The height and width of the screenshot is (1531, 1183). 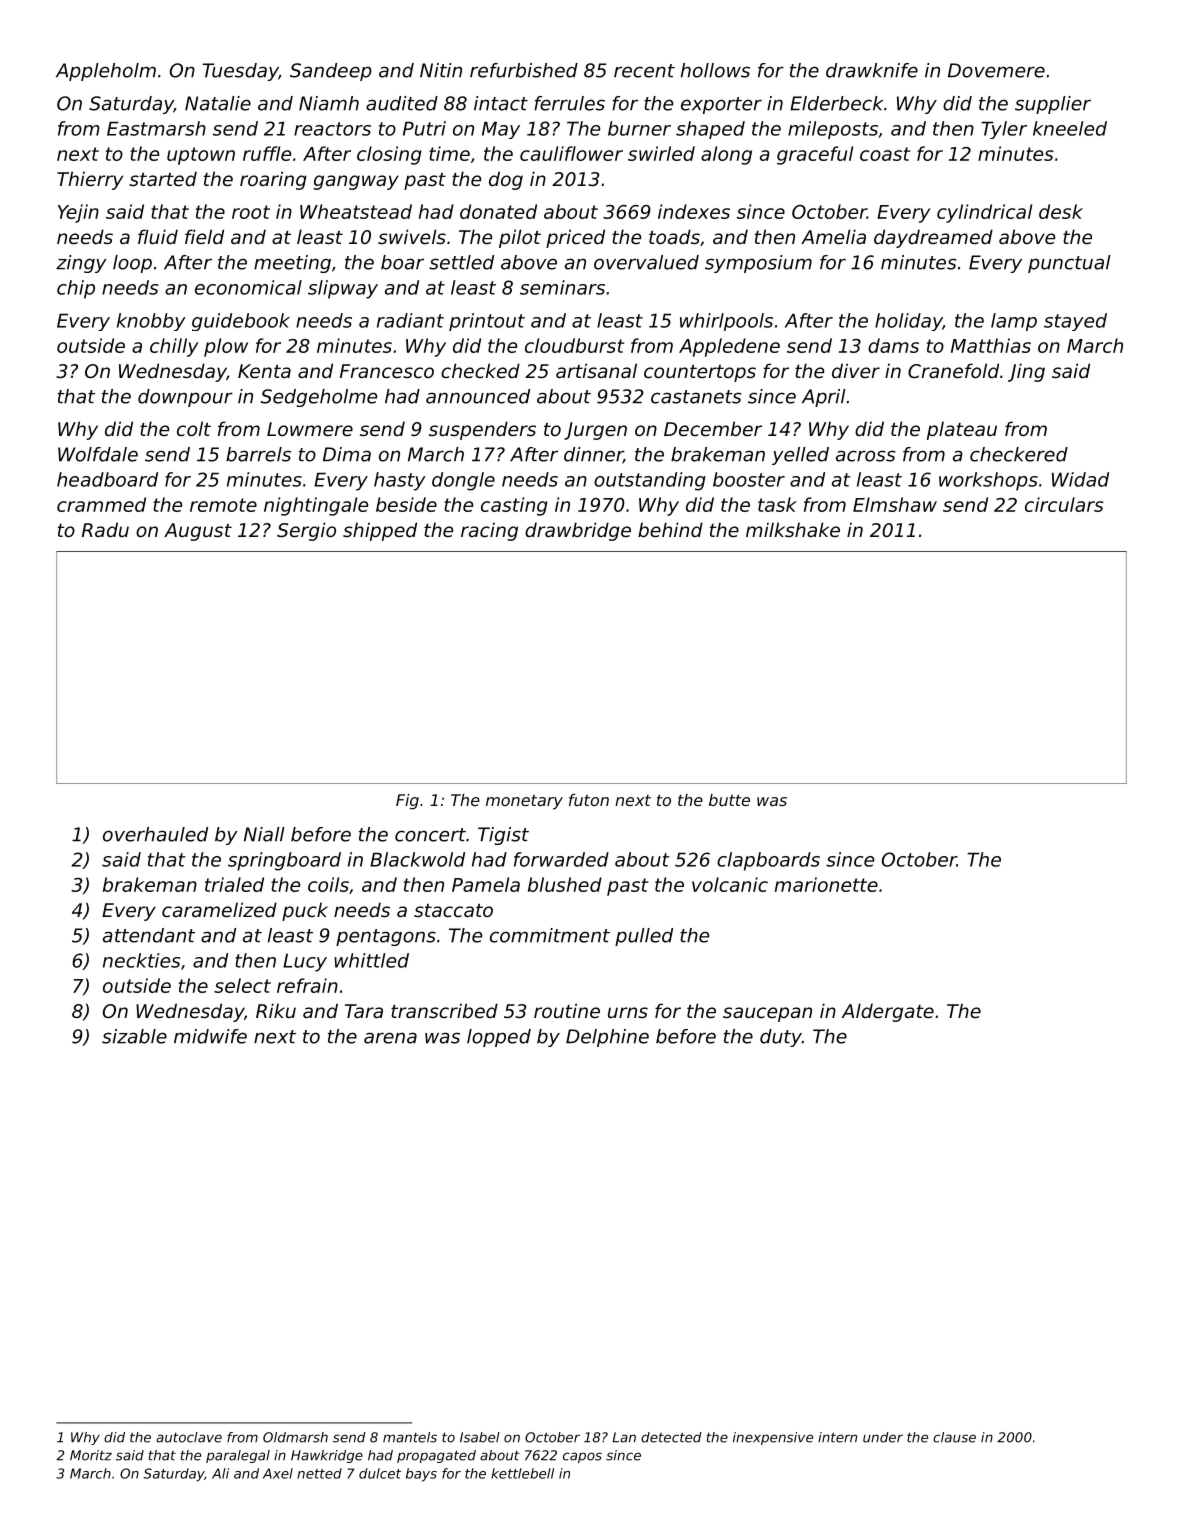 What do you see at coordinates (155, 834) in the screenshot?
I see `overhauled` at bounding box center [155, 834].
